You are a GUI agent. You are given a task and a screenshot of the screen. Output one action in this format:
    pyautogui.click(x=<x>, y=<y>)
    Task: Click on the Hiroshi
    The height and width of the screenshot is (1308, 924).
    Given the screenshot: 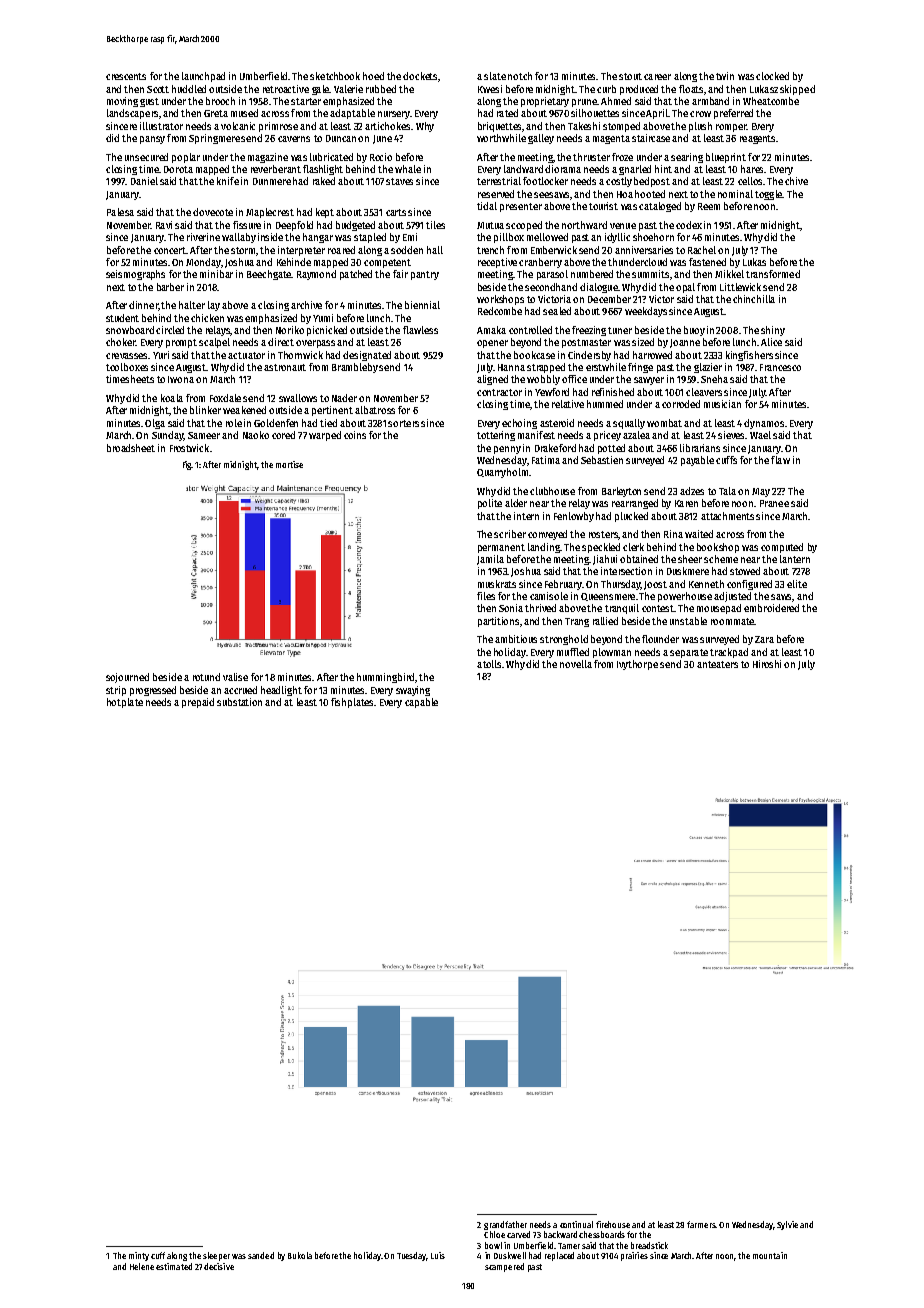 What is the action you would take?
    pyautogui.click(x=767, y=664)
